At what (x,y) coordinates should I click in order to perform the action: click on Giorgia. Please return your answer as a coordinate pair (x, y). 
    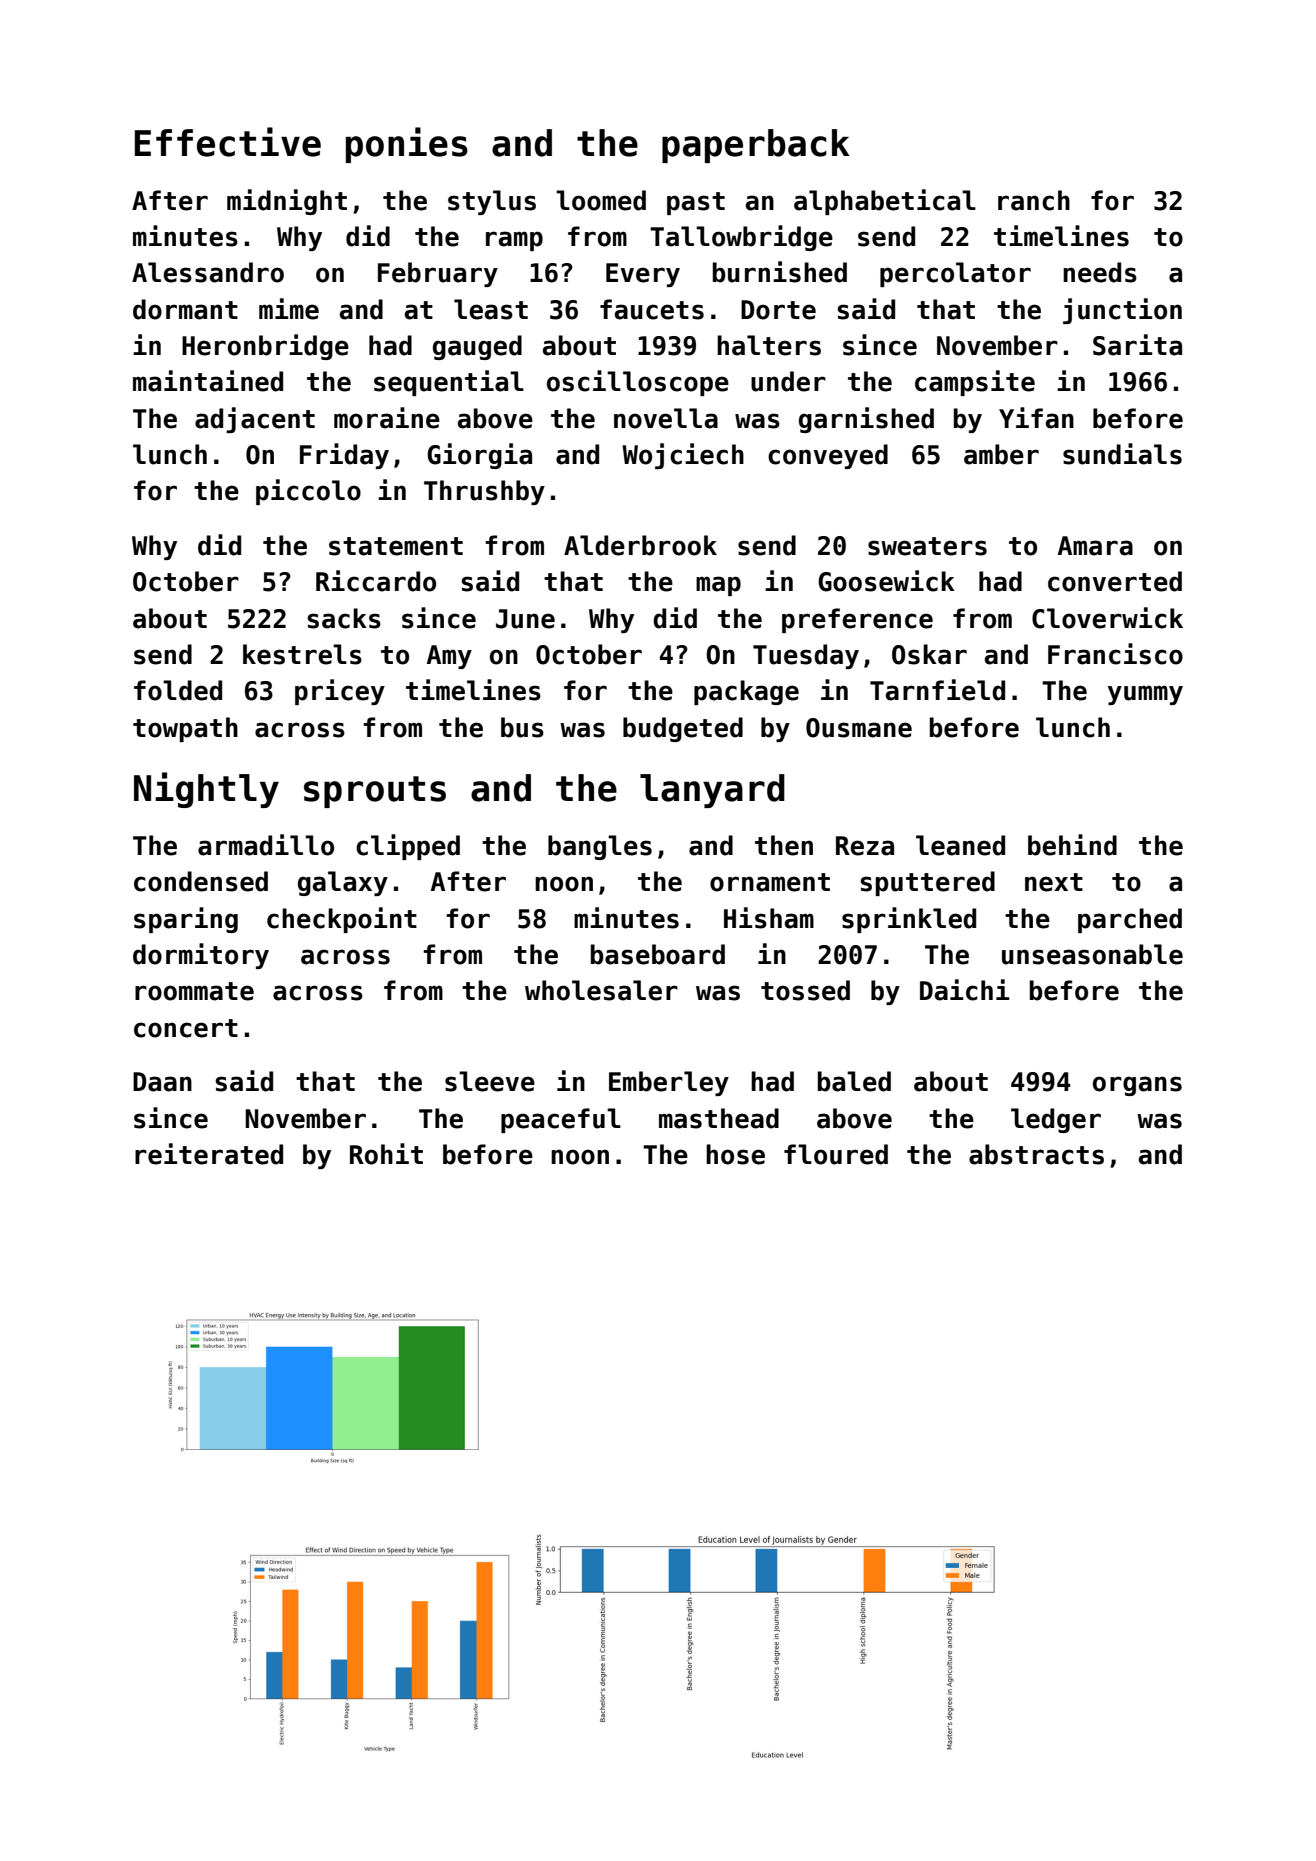
    Looking at the image, I should click on (479, 456).
